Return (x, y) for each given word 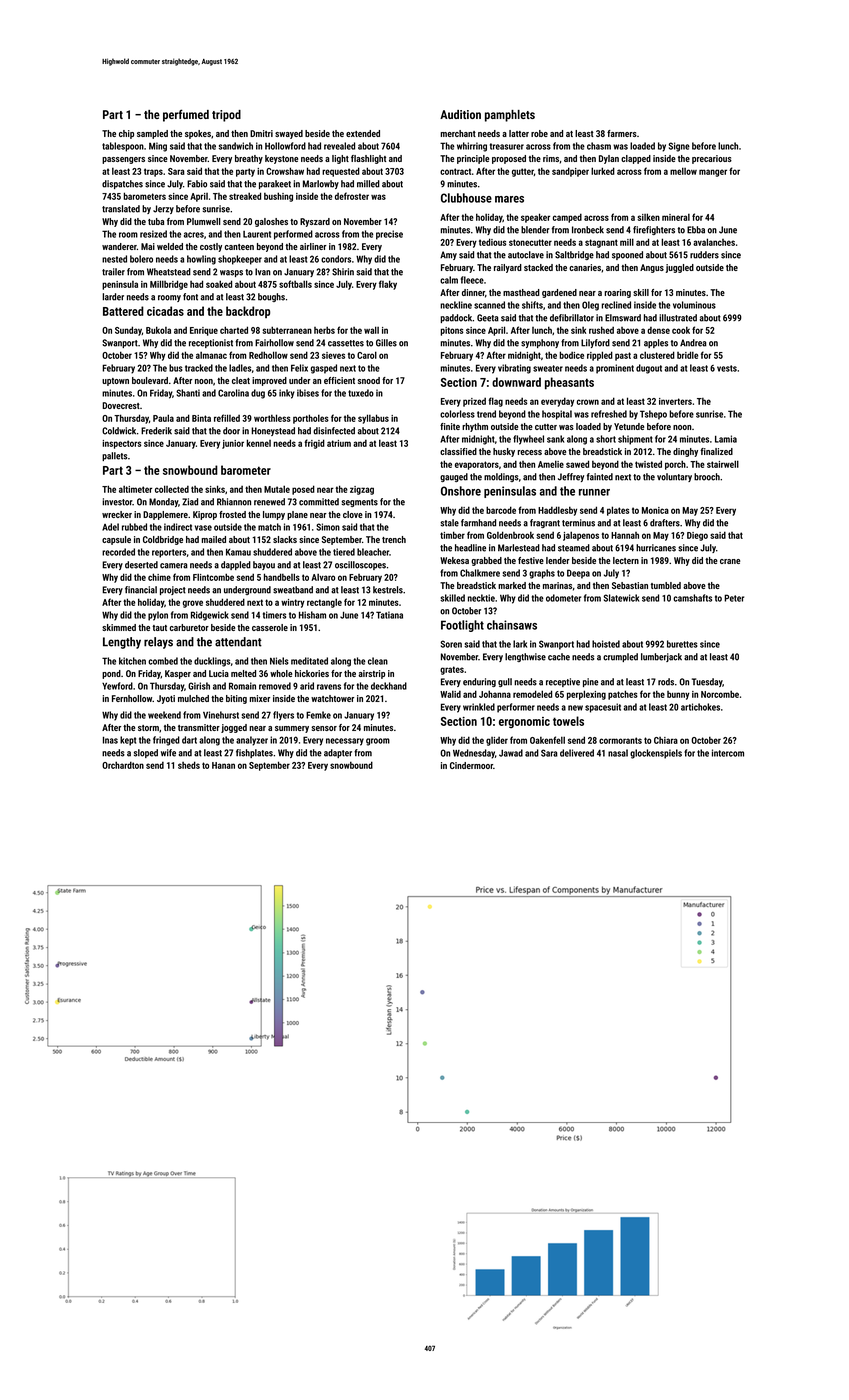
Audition (460, 114)
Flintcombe (213, 577)
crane (730, 561)
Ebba (696, 230)
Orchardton (123, 765)
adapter (338, 753)
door (231, 431)
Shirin (343, 272)
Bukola (158, 330)
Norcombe (720, 694)
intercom (728, 753)
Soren (451, 644)
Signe (679, 147)
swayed (289, 134)
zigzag (362, 490)
